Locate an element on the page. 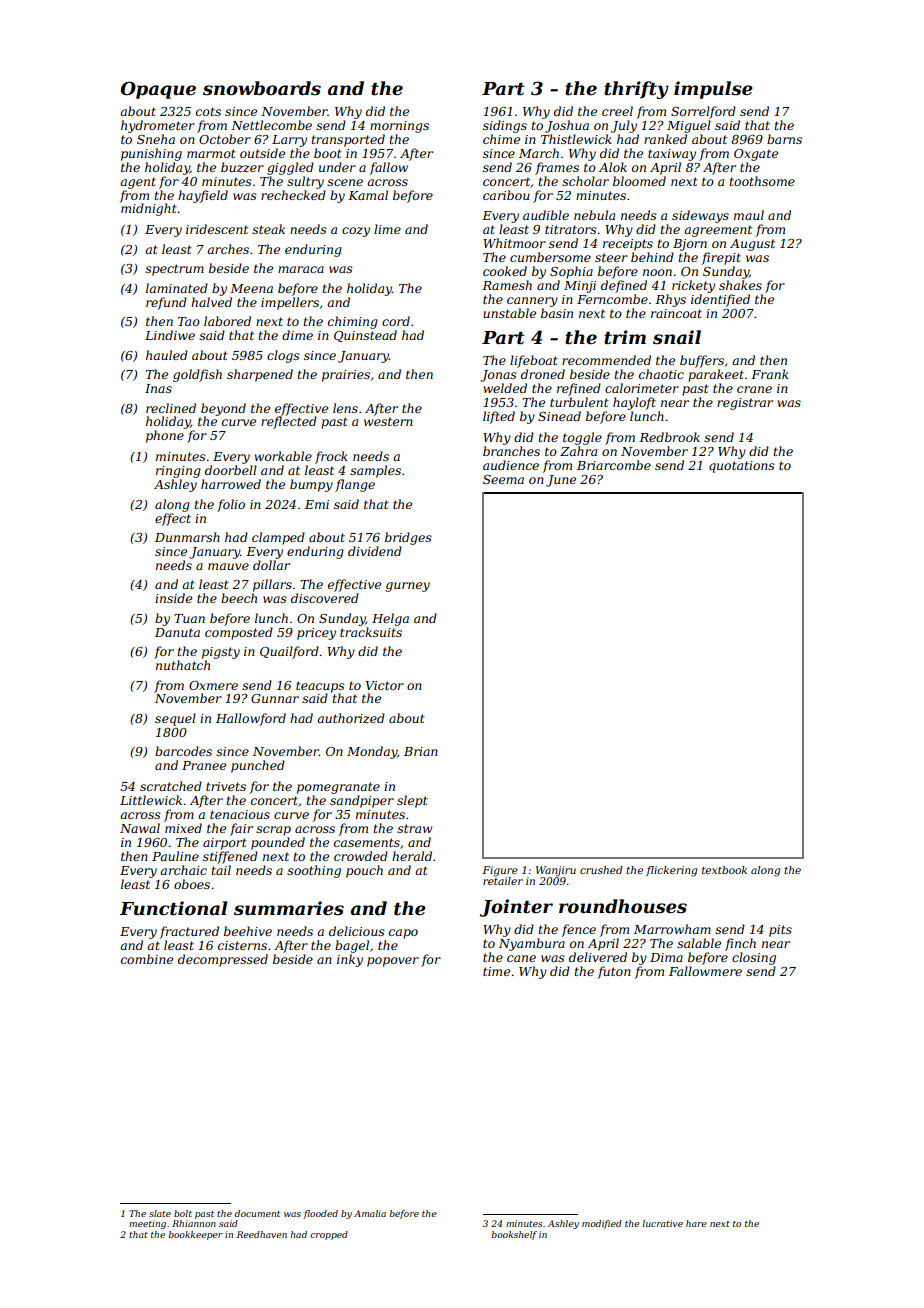 The image size is (924, 1308). Dunmarsh is located at coordinates (187, 537).
